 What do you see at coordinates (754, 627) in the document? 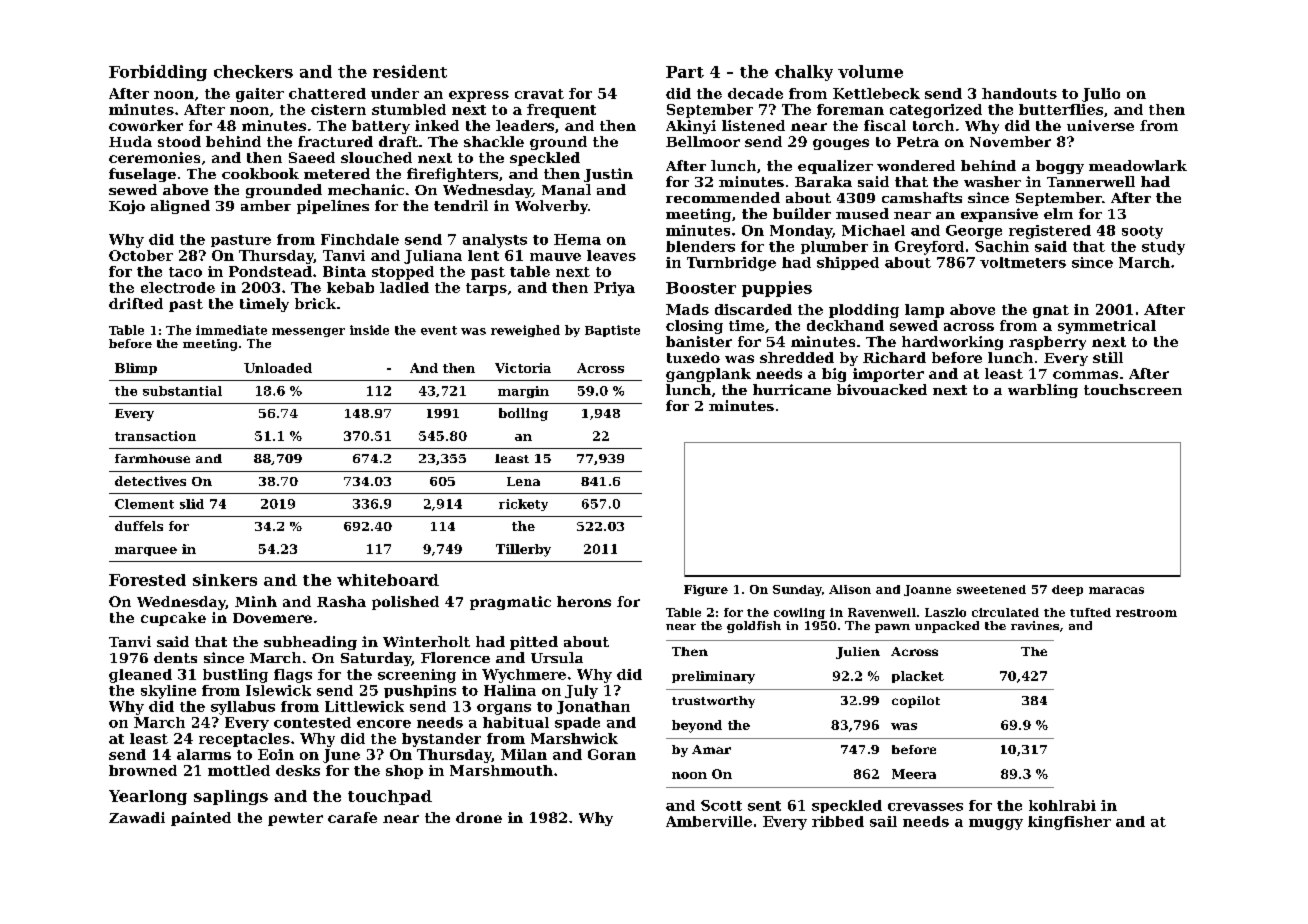
I see `goldfish` at bounding box center [754, 627].
